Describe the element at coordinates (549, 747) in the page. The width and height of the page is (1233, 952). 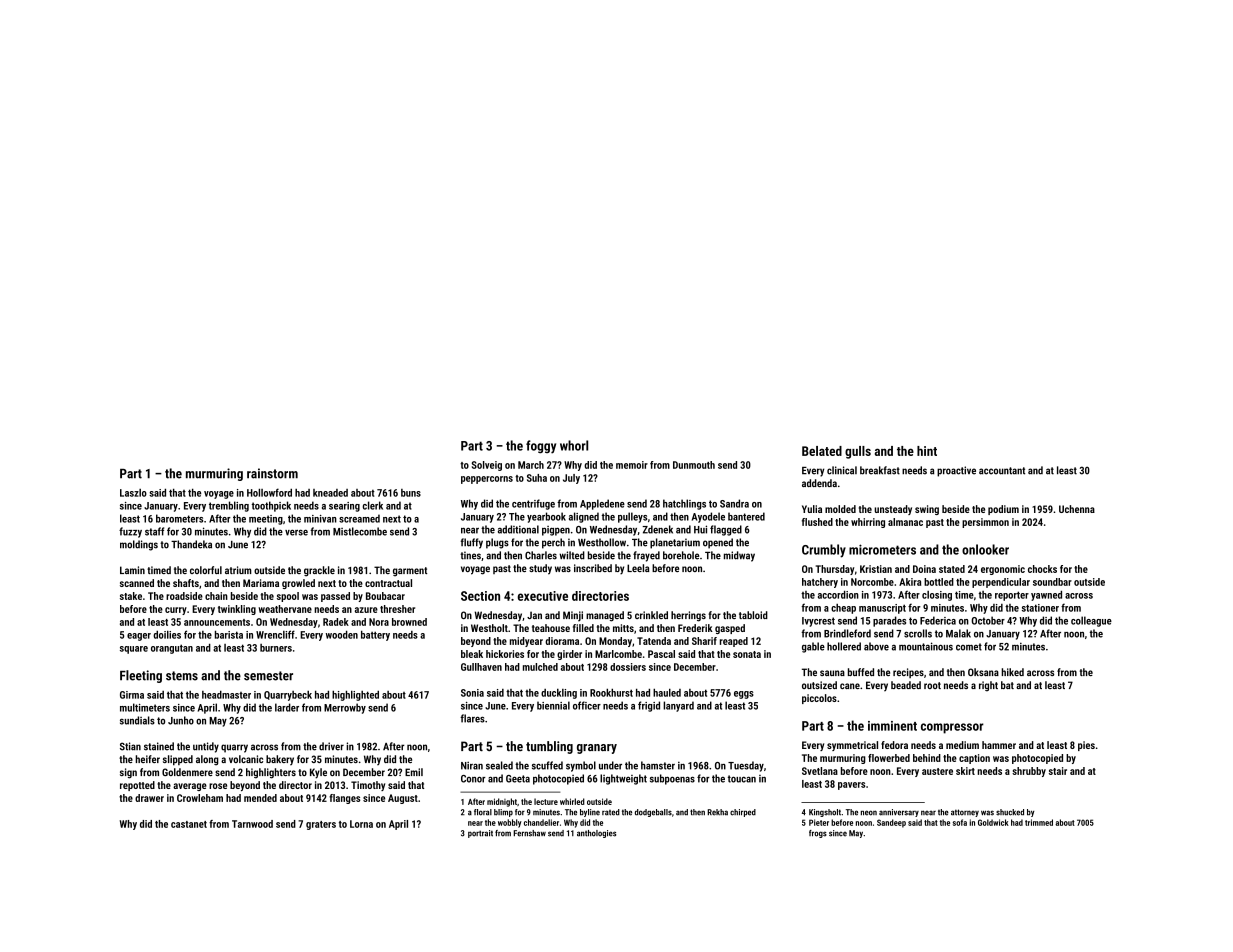
I see `tumbling` at that location.
